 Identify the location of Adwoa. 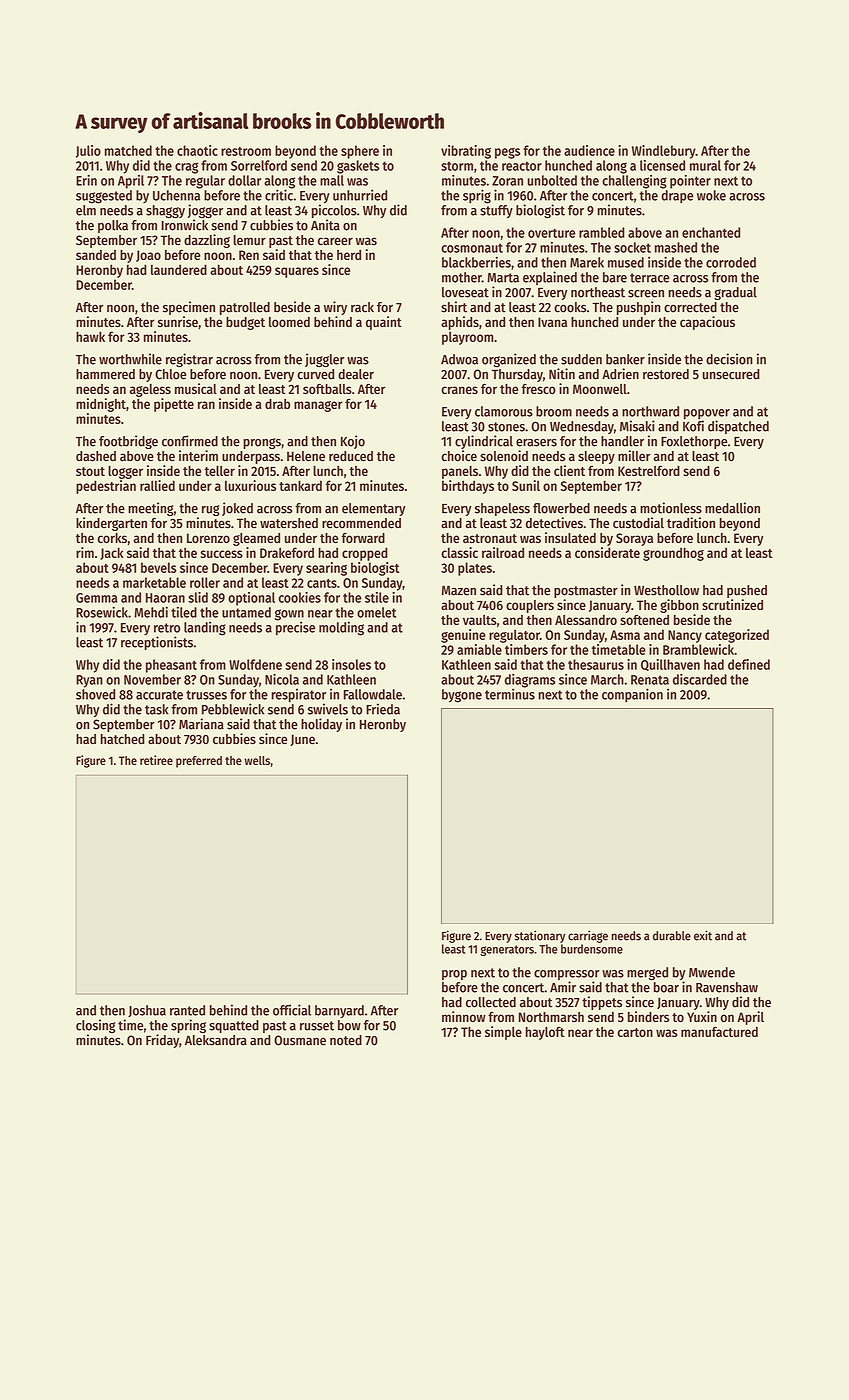
(459, 359).
